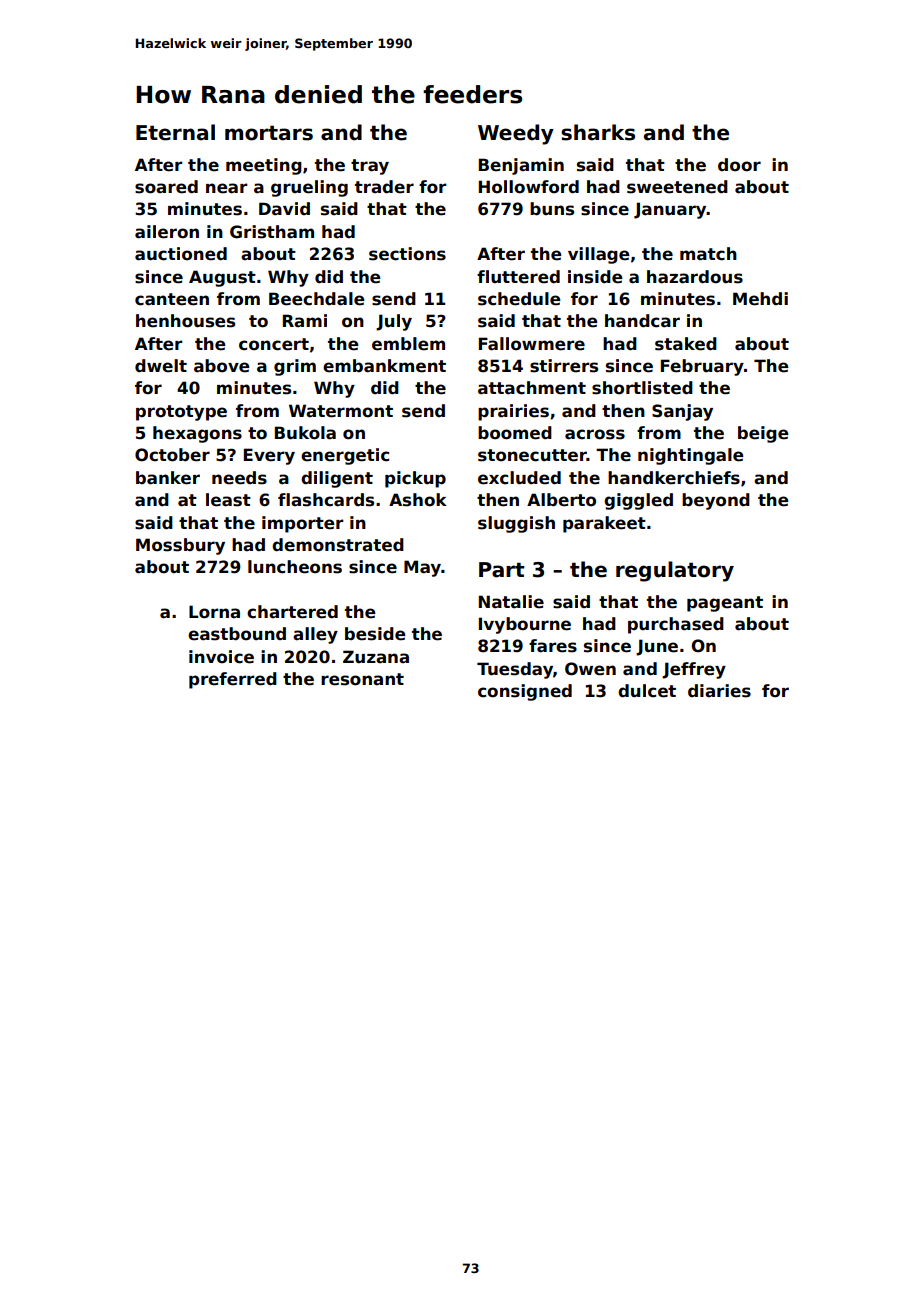 The width and height of the image is (924, 1314). What do you see at coordinates (167, 232) in the image?
I see `aileron` at bounding box center [167, 232].
